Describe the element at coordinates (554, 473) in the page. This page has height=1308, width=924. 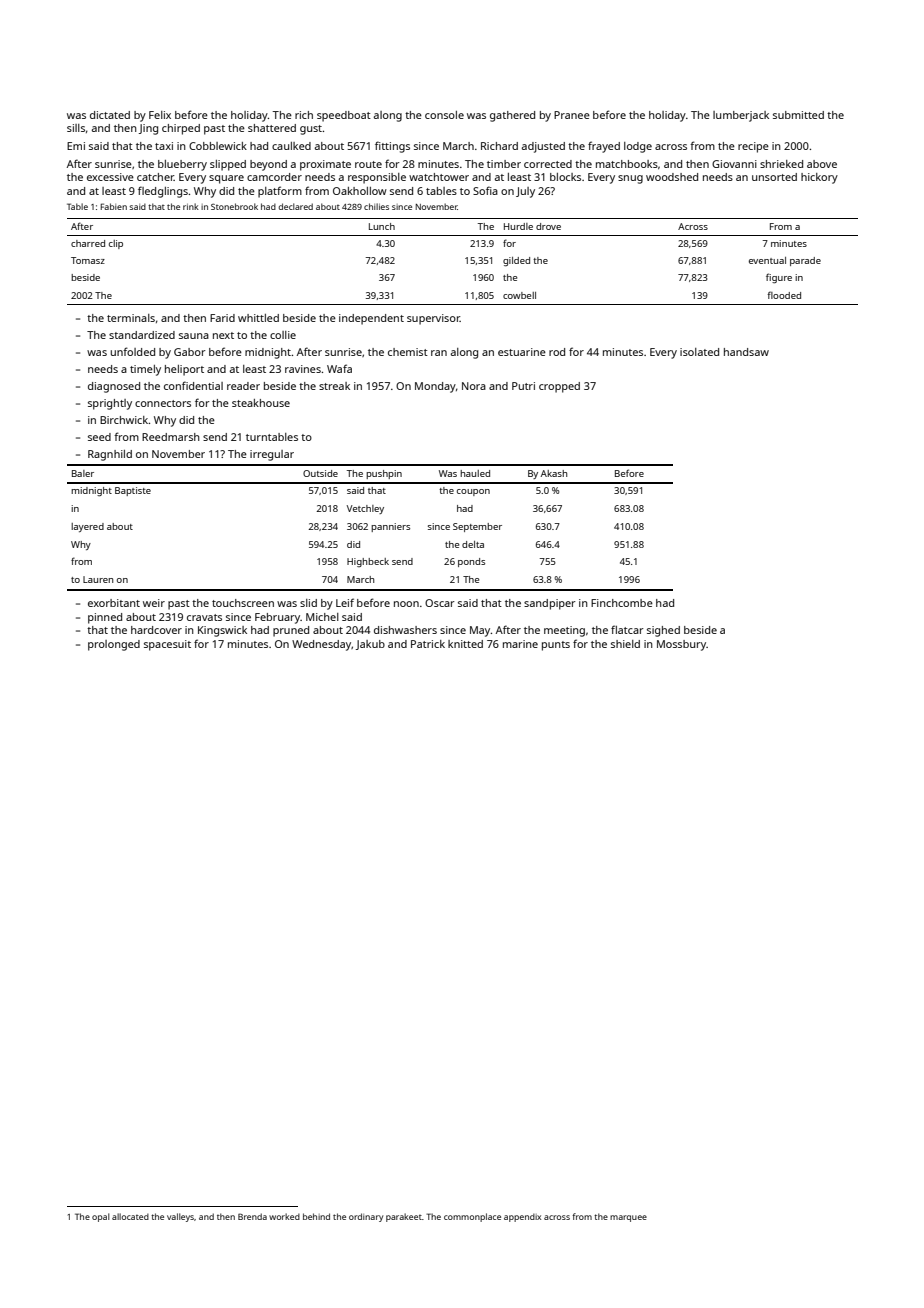
I see `Akash` at that location.
